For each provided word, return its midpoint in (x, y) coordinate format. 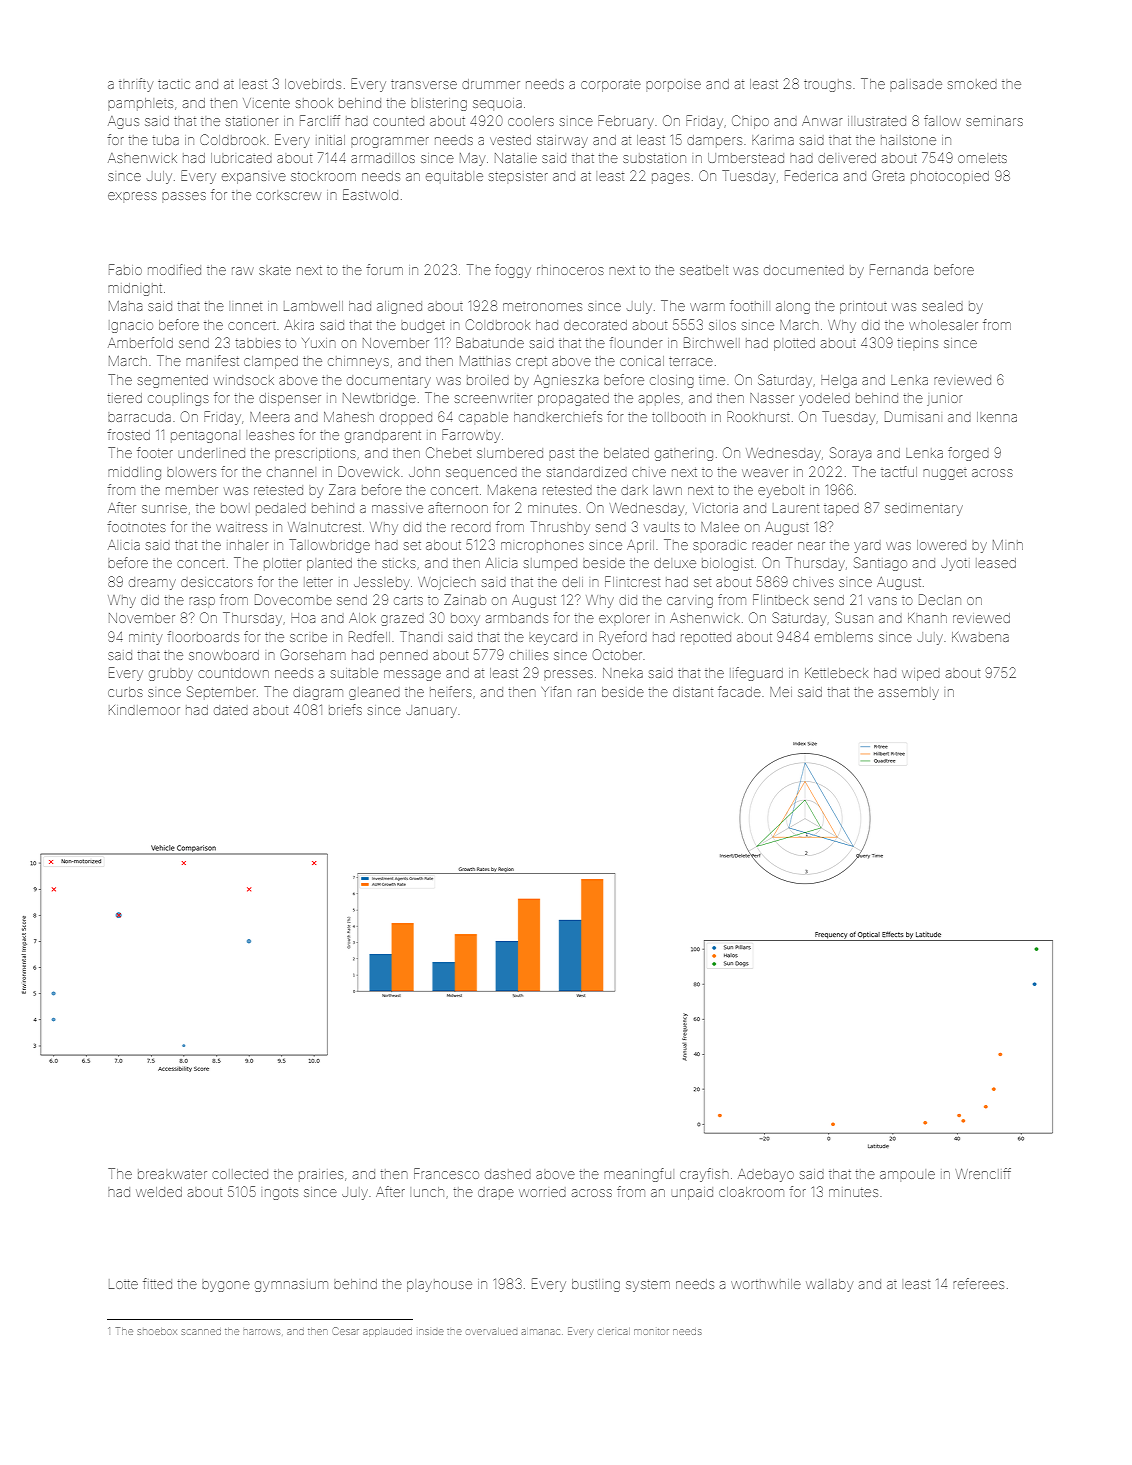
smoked (972, 85)
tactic (174, 84)
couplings (178, 400)
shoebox (157, 1331)
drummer (491, 84)
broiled (488, 380)
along (793, 307)
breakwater (172, 1174)
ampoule (907, 1175)
